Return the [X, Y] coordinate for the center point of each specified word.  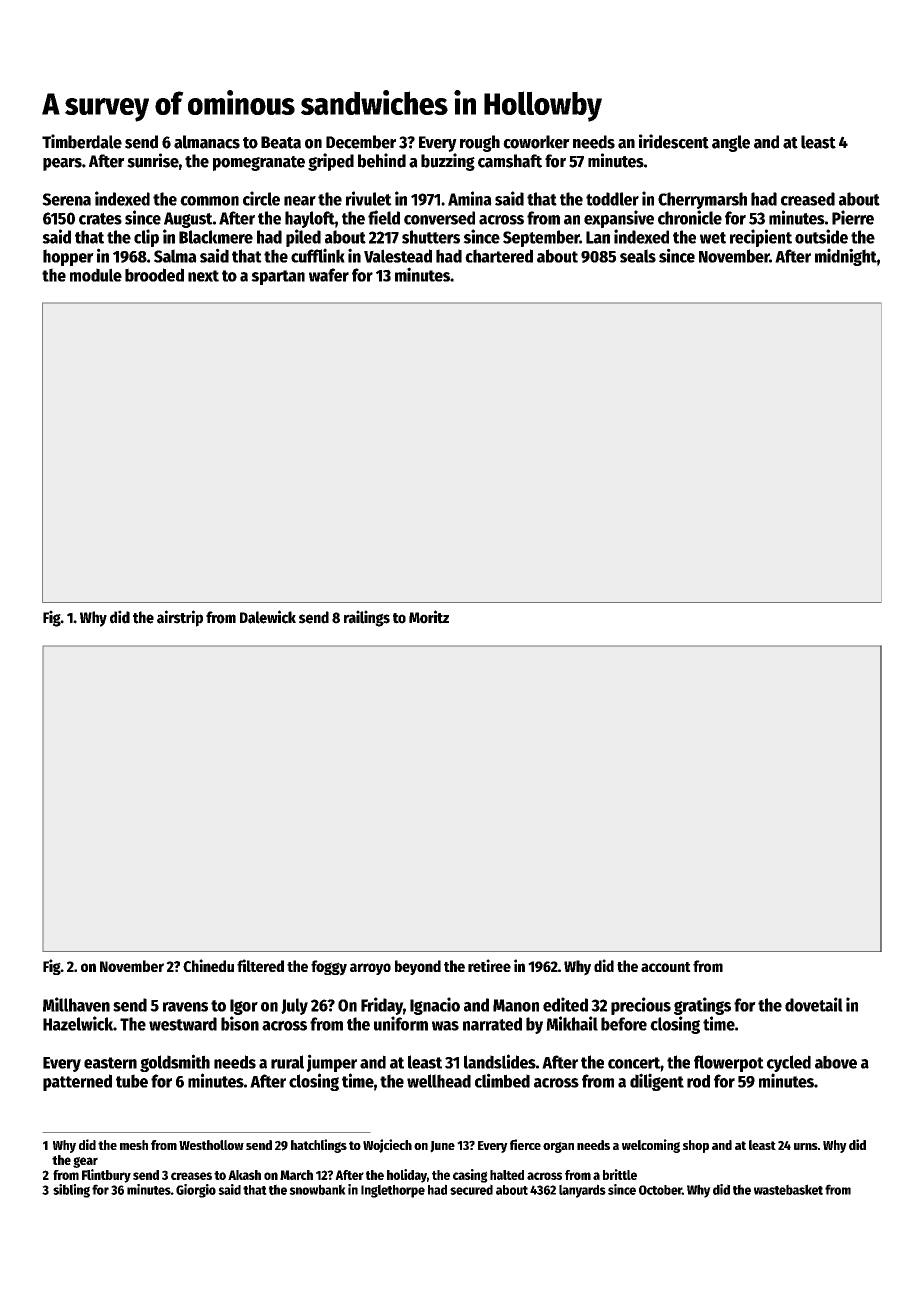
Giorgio [196, 1191]
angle [731, 143]
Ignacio [435, 1006]
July [294, 1006]
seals [638, 256]
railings [367, 618]
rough [480, 143]
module [96, 275]
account [666, 967]
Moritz [429, 617]
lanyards [582, 1191]
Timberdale [82, 141]
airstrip [180, 618]
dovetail [814, 1004]
